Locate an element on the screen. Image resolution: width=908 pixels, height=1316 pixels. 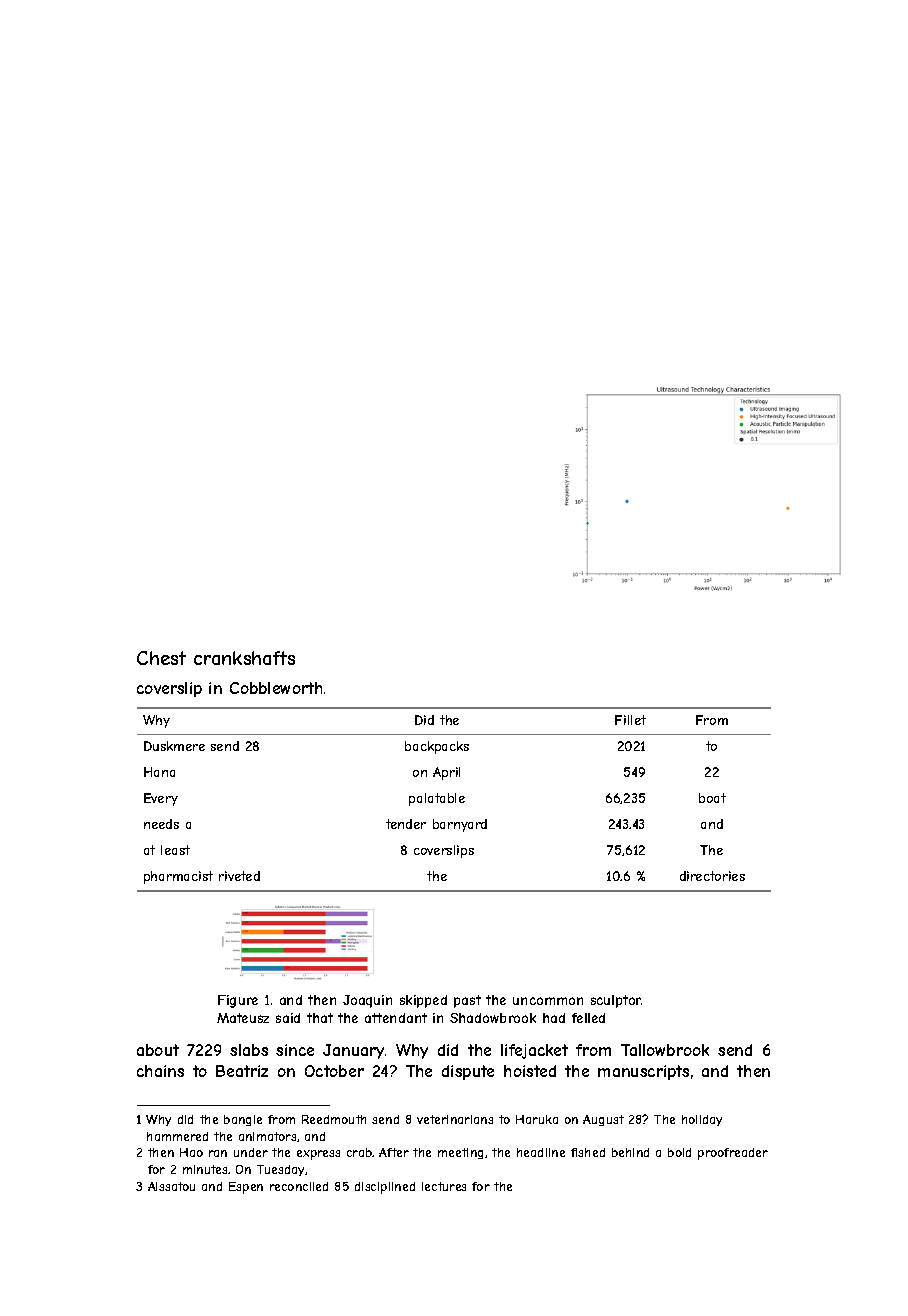
proofreader is located at coordinates (733, 1154).
